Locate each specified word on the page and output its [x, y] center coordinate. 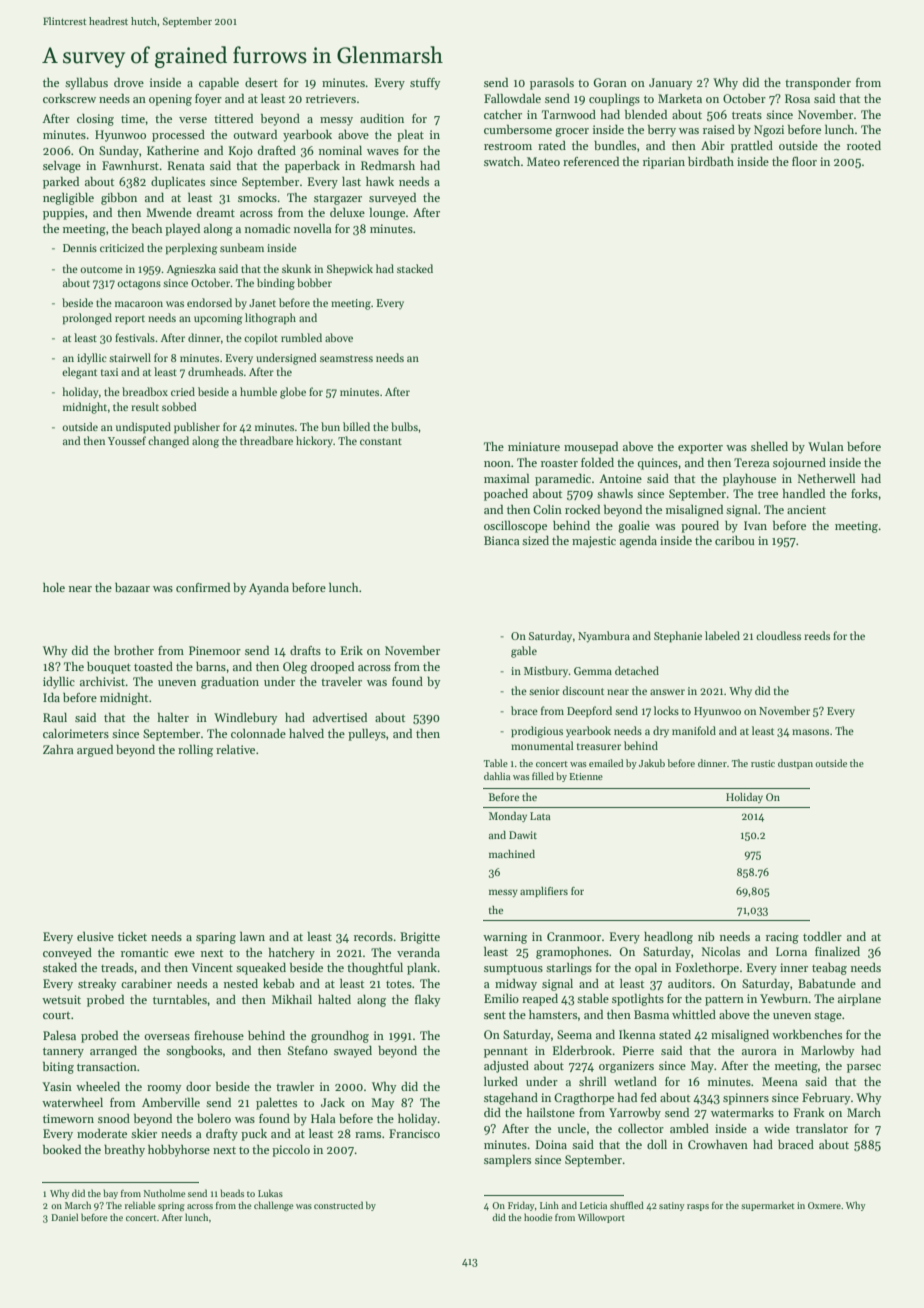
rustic [763, 763]
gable [524, 652]
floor [804, 161]
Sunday [119, 151]
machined [512, 854]
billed [356, 426]
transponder [818, 84]
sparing [216, 938]
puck [254, 1135]
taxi [109, 372]
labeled [722, 635]
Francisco [414, 1133]
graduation [230, 682]
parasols [552, 83]
